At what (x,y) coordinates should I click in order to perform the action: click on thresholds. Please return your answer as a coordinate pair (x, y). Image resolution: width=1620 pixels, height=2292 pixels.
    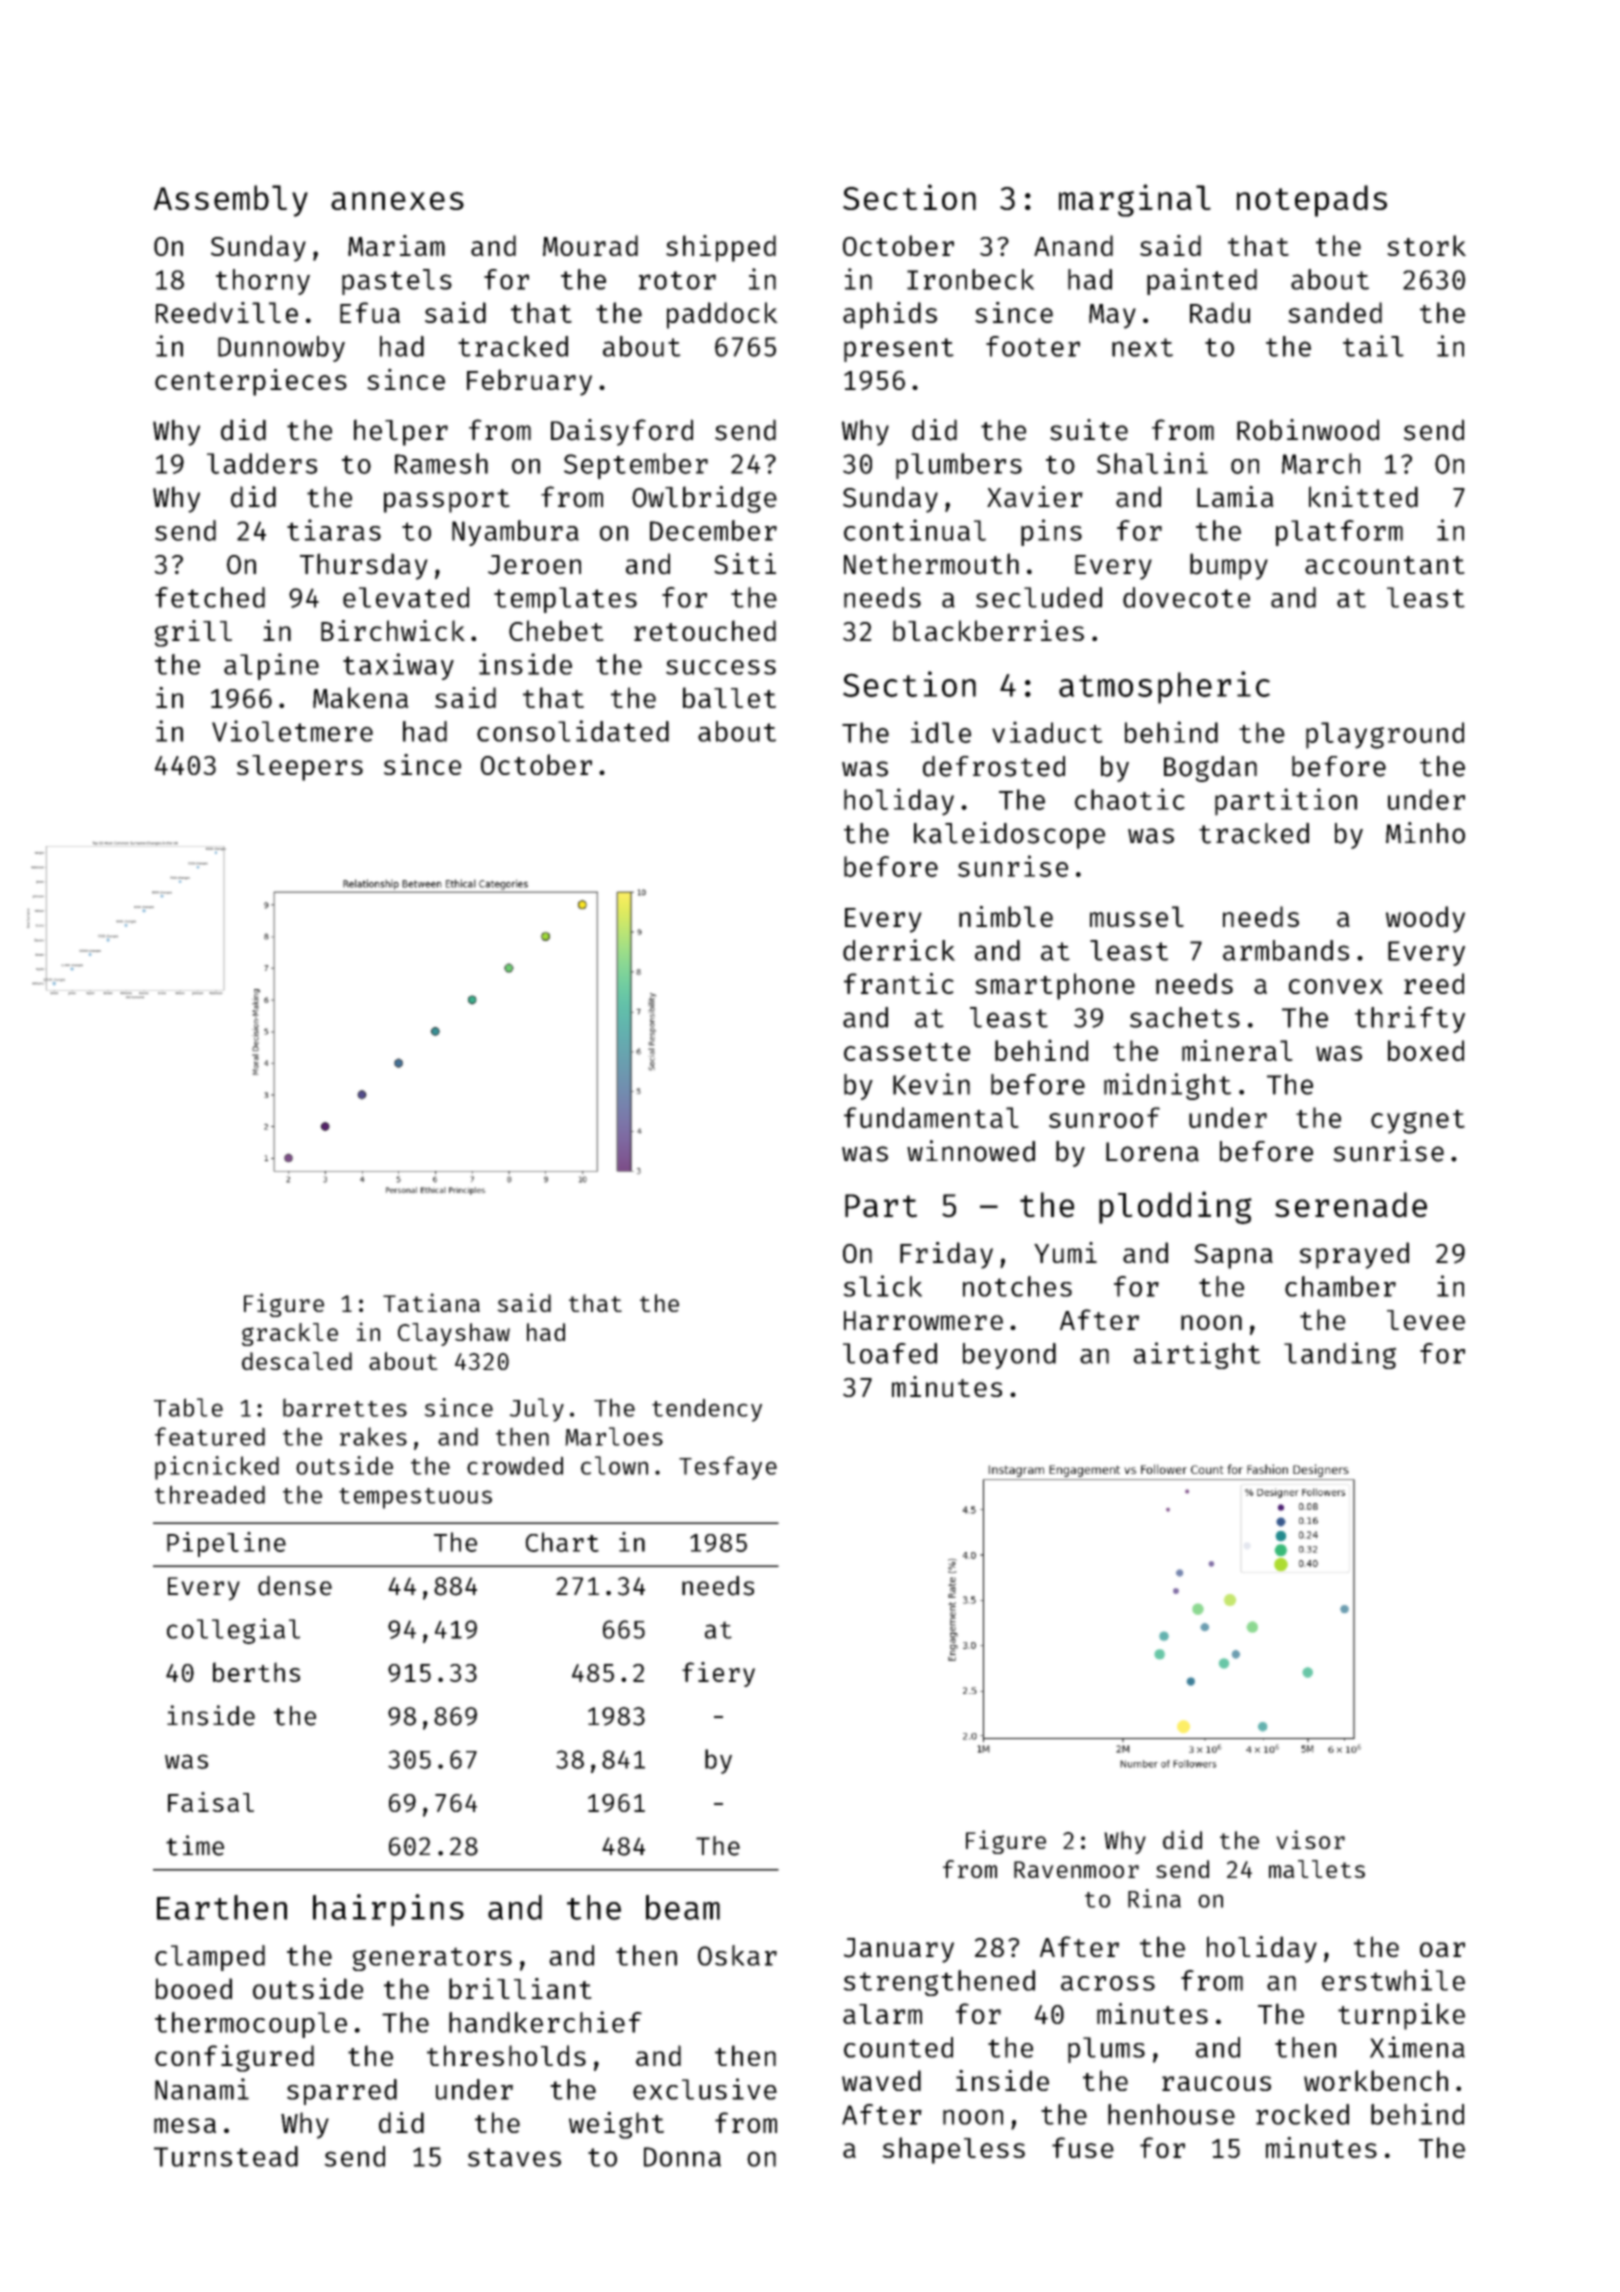
    Looking at the image, I should click on (506, 2055).
